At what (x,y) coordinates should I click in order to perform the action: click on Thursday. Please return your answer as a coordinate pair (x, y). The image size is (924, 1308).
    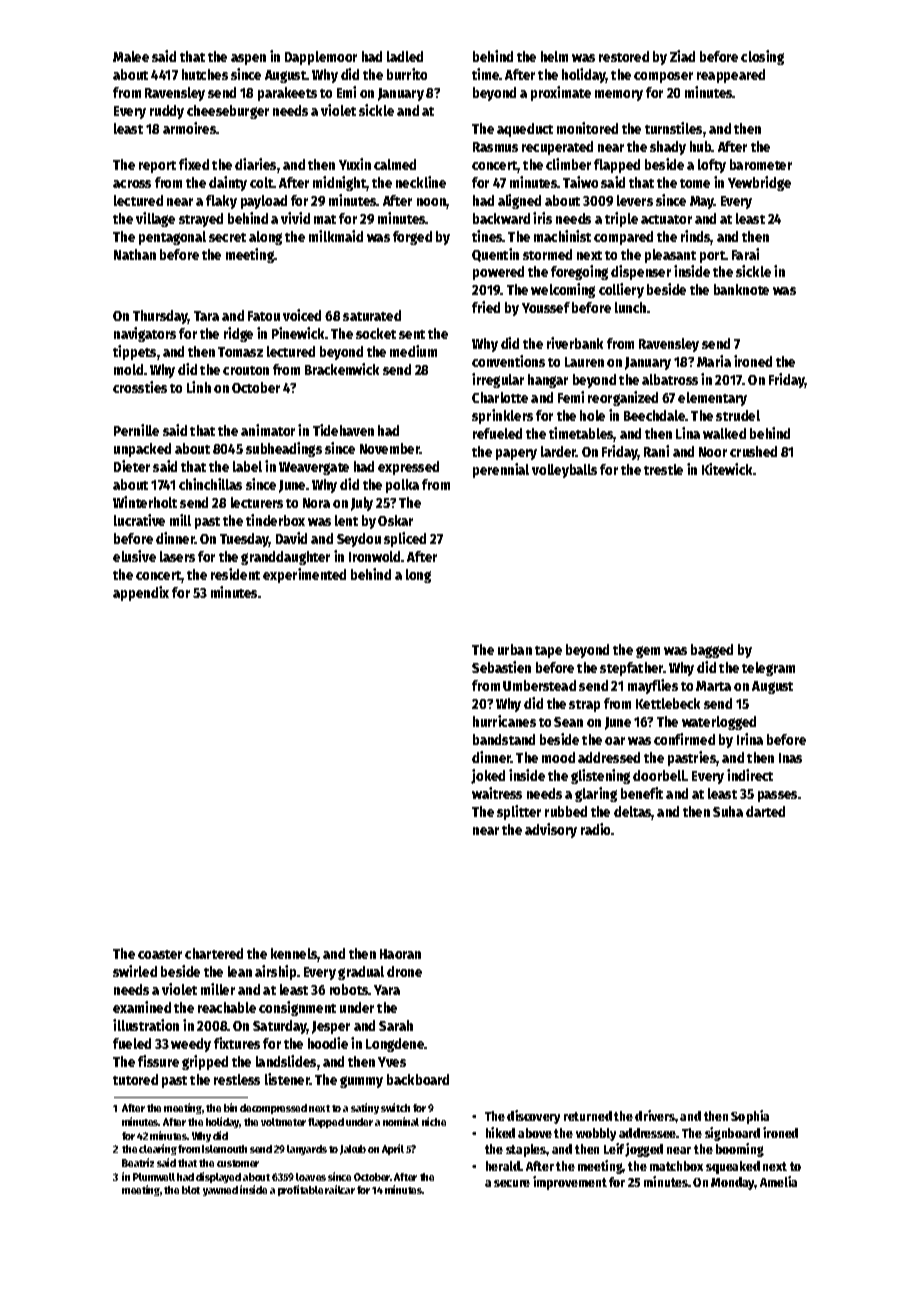
    Looking at the image, I should click on (160, 317).
